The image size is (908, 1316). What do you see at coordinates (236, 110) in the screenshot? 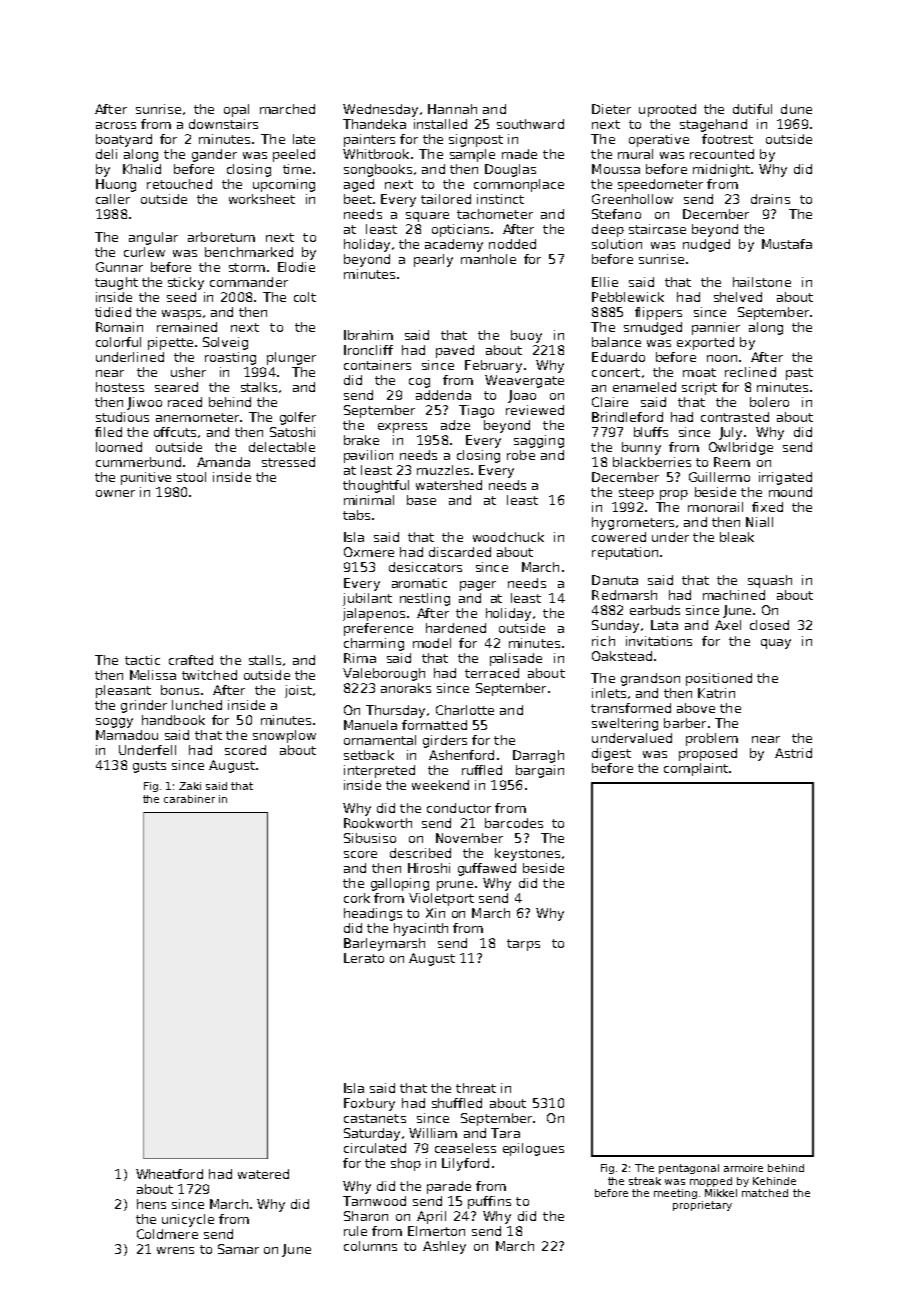
I see `opal` at bounding box center [236, 110].
